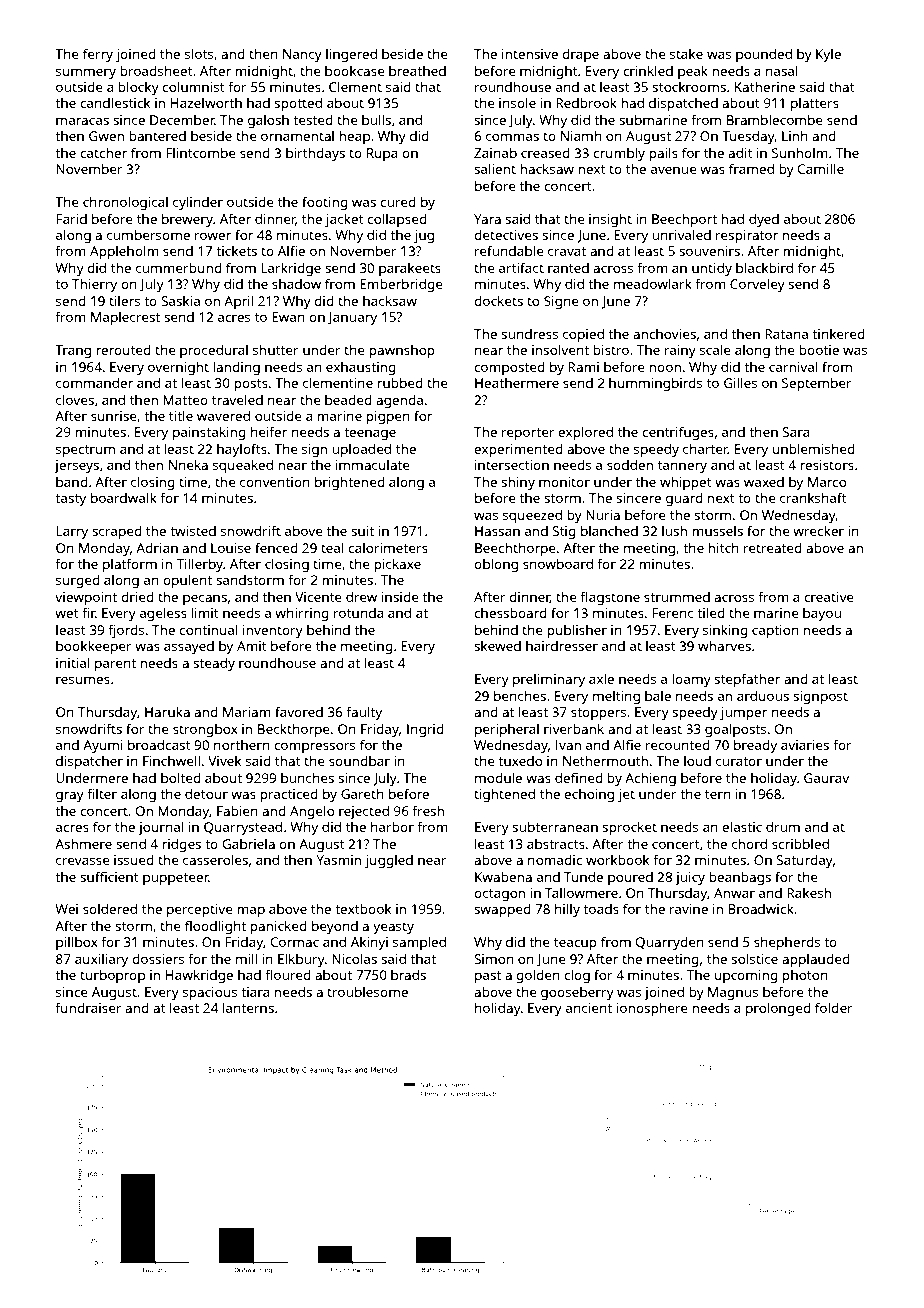 This screenshot has width=924, height=1308. I want to click on sodden, so click(630, 465).
